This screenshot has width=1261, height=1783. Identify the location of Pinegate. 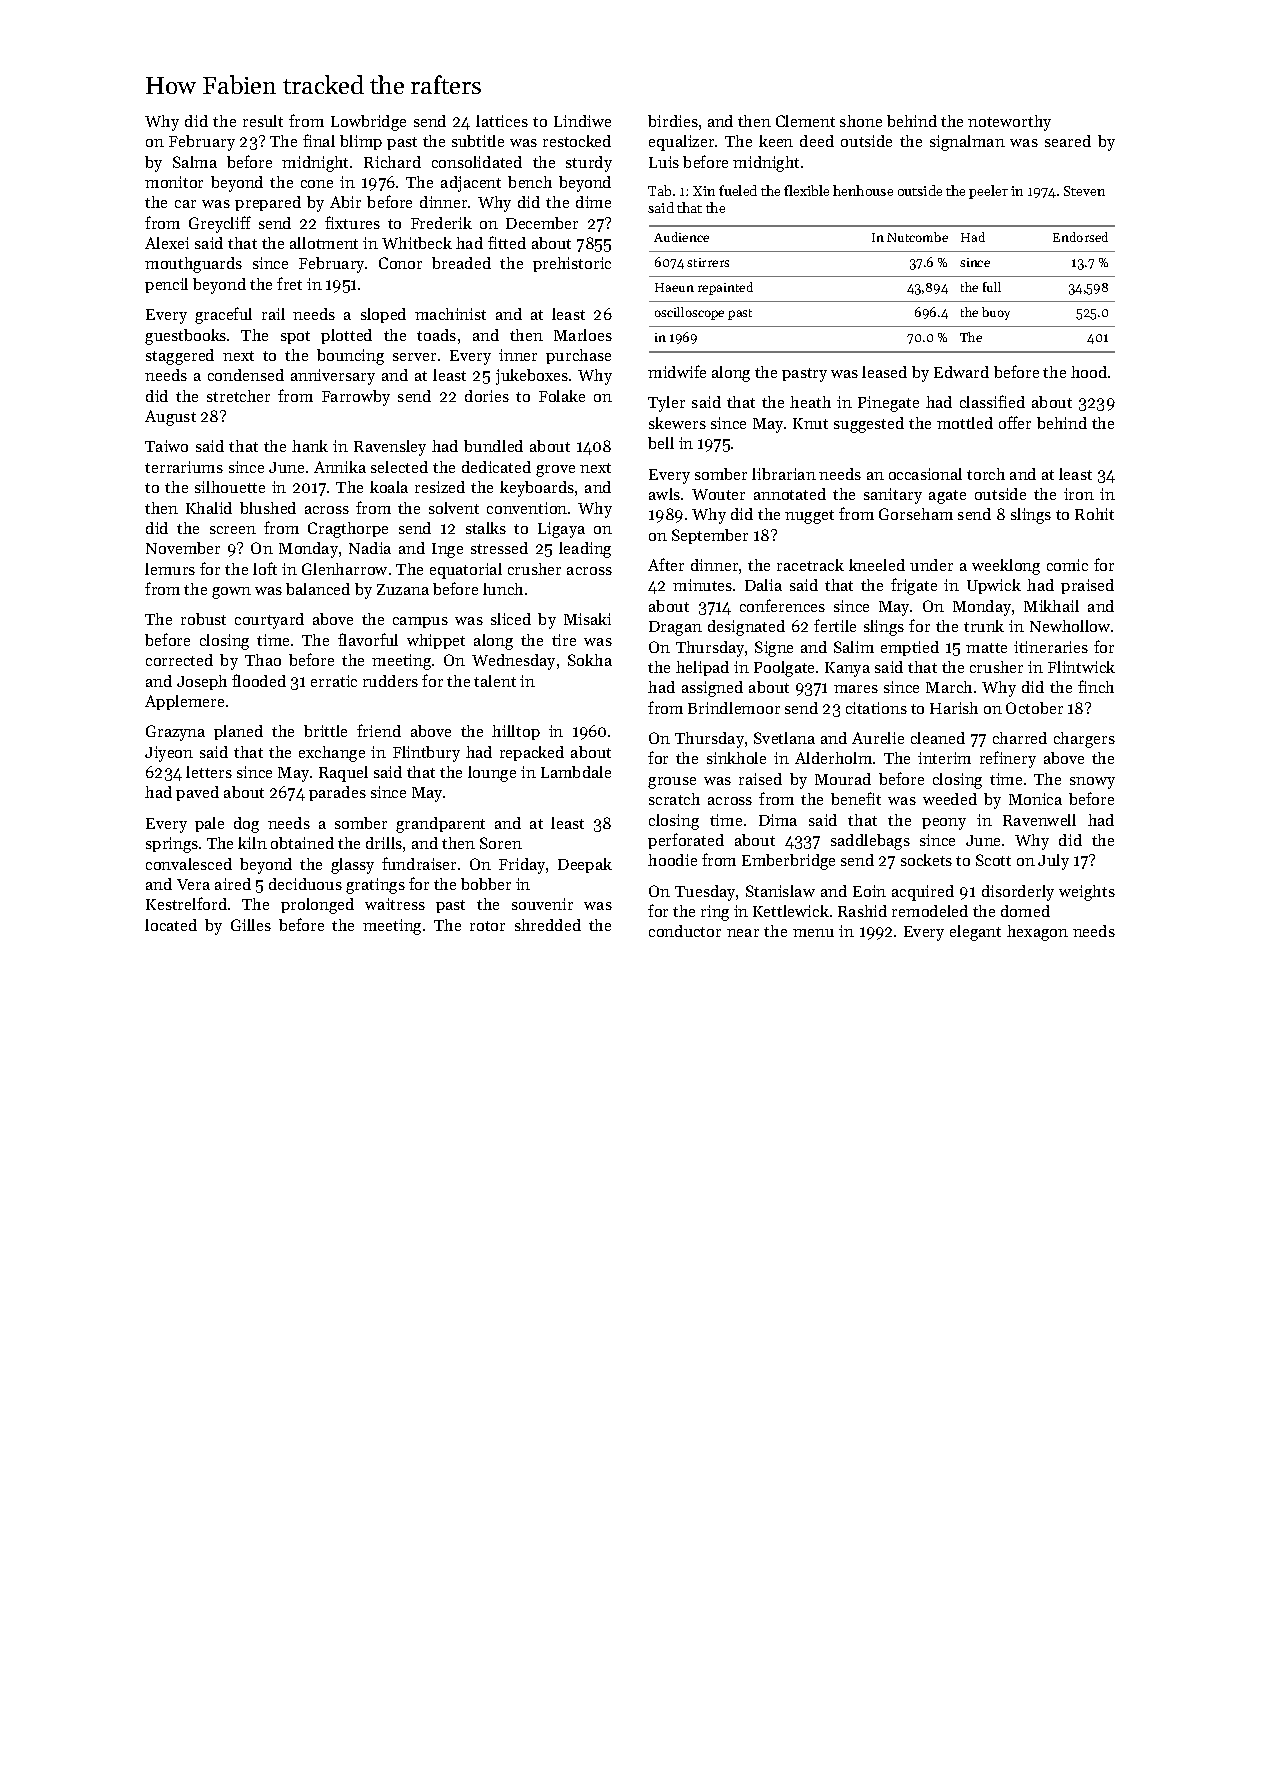
(888, 404).
